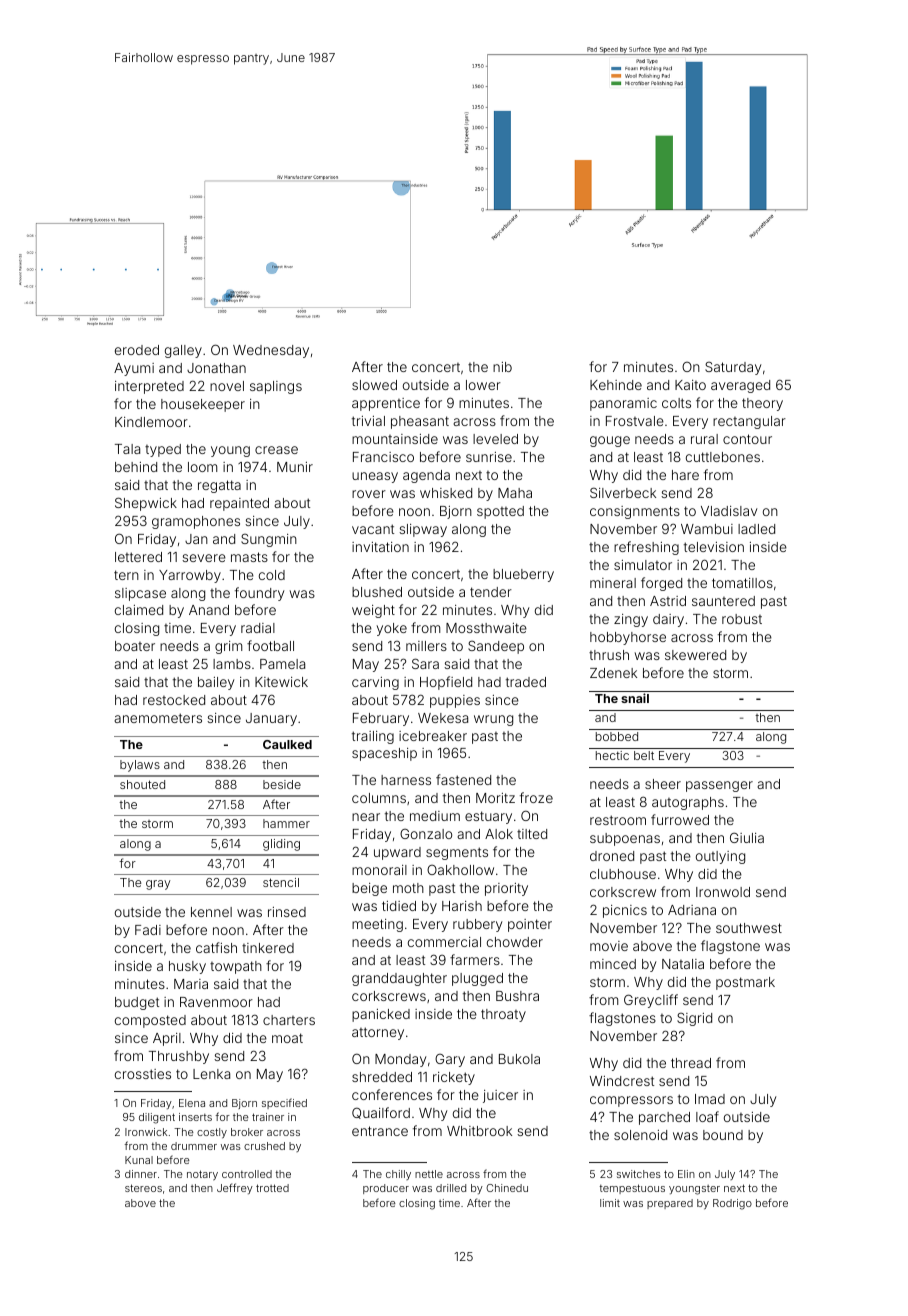  Describe the element at coordinates (450, 1060) in the document. I see `Gary` at that location.
